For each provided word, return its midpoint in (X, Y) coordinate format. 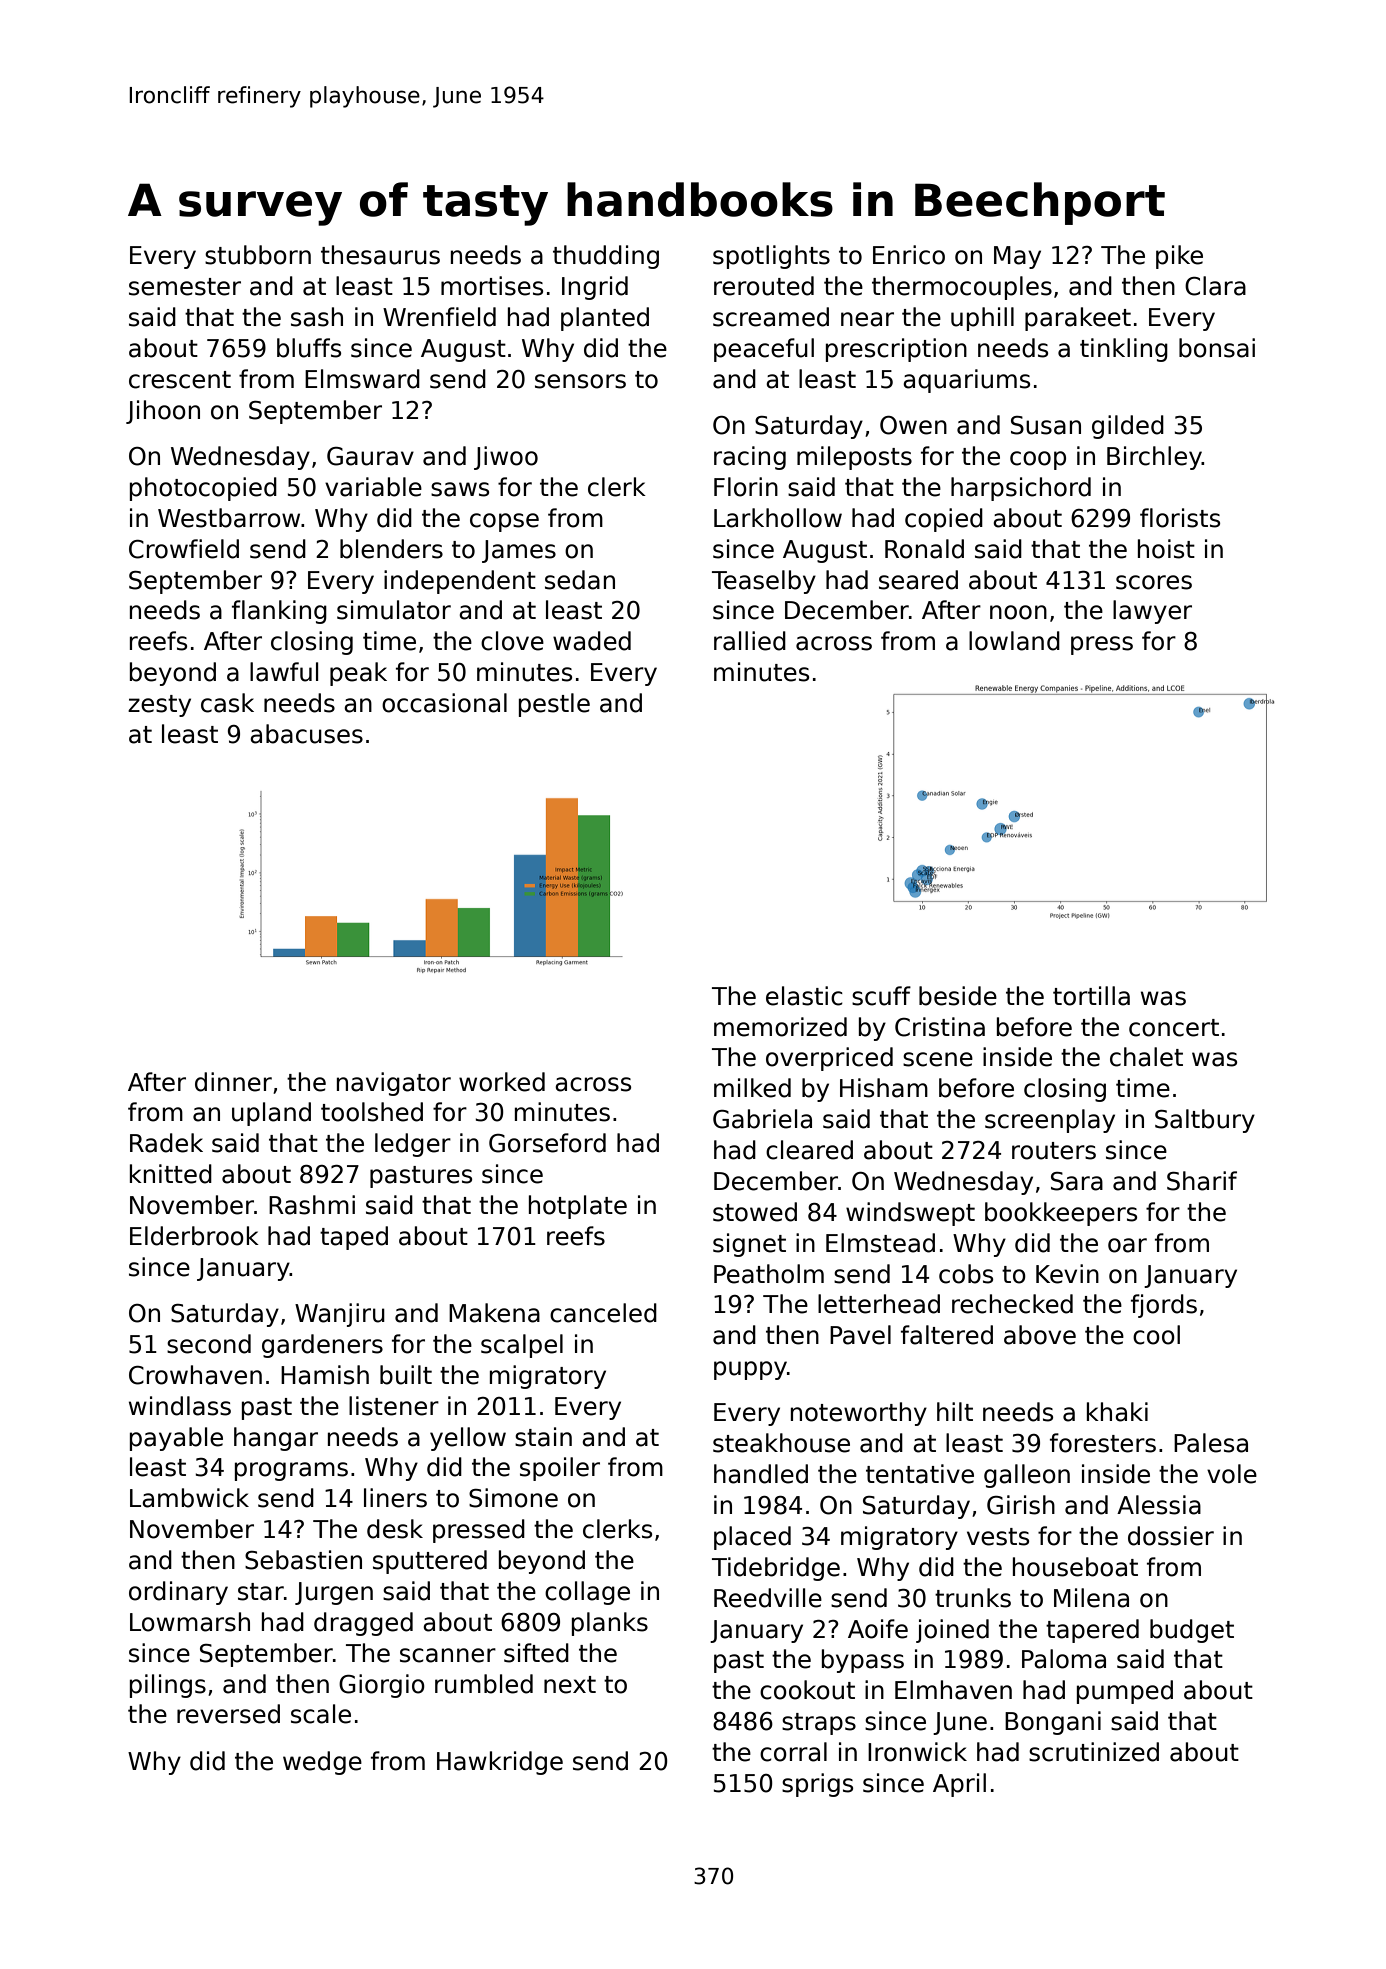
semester (185, 287)
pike (1179, 257)
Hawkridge (500, 1763)
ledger (413, 1145)
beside (958, 996)
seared (918, 580)
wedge (322, 1763)
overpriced (829, 1059)
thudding (606, 257)
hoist (1166, 549)
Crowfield (184, 549)
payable (176, 1439)
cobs (966, 1274)
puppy (750, 1370)
